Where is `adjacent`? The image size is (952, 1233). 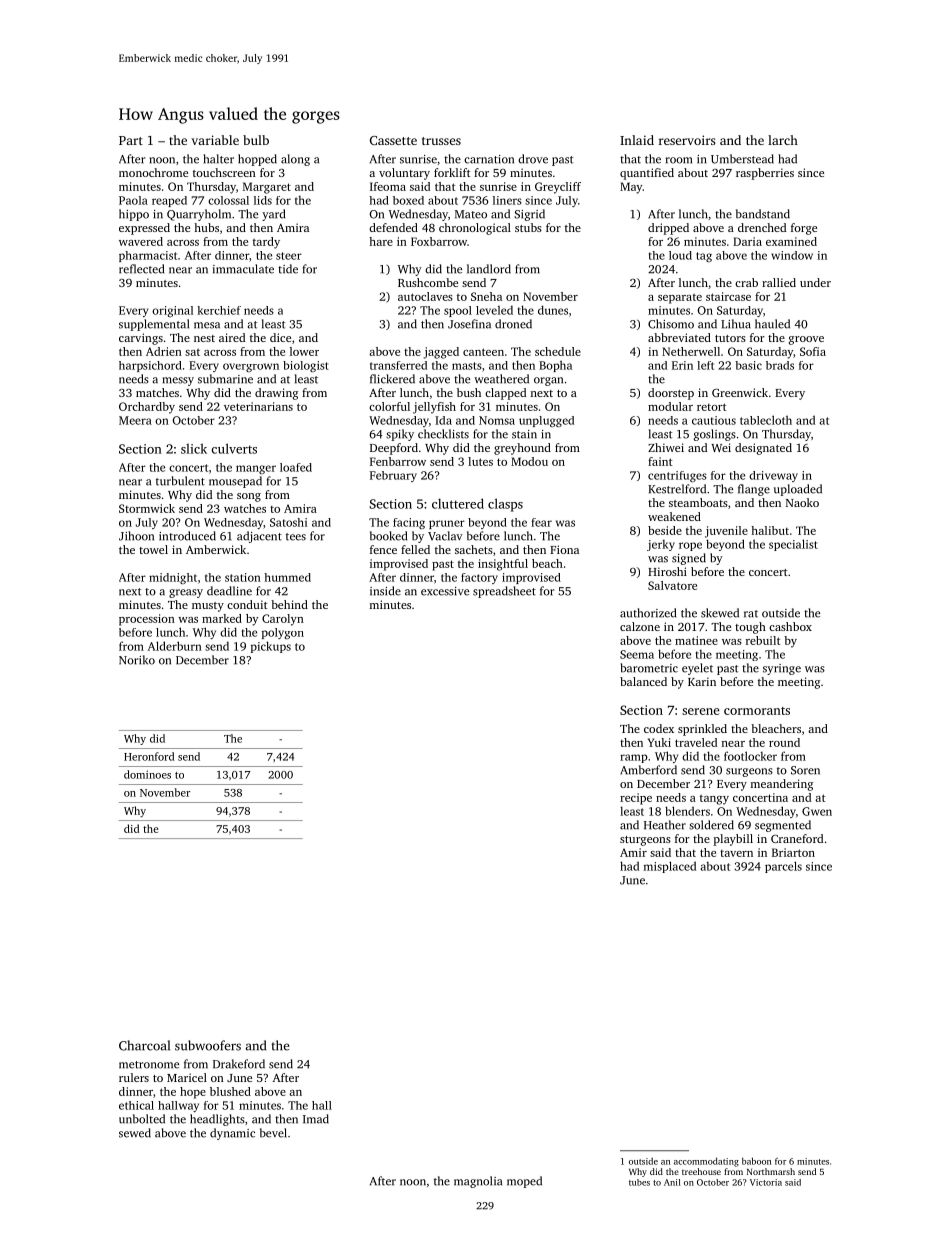
adjacent is located at coordinates (259, 537).
